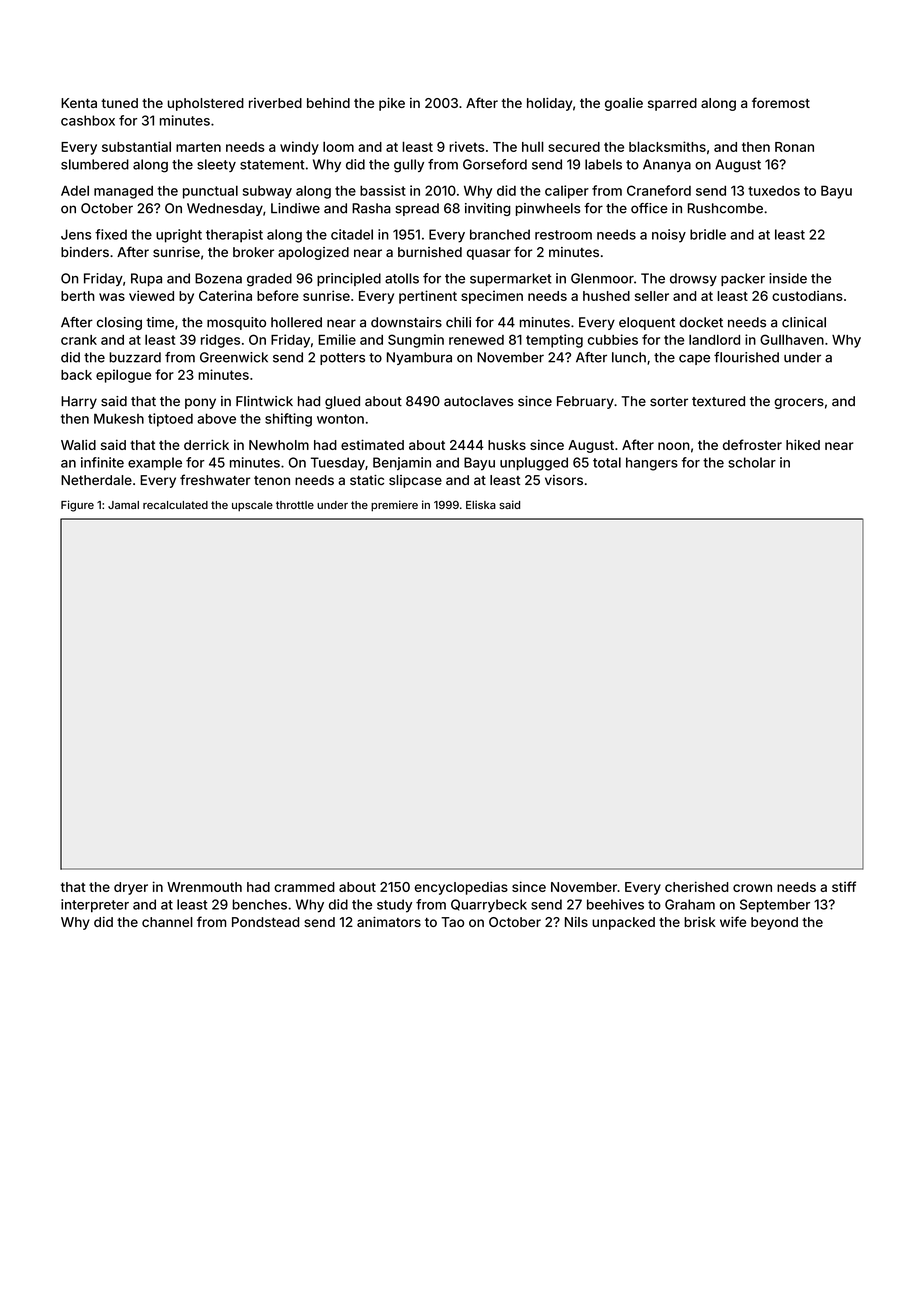  Describe the element at coordinates (265, 922) in the document. I see `Pondstead` at that location.
